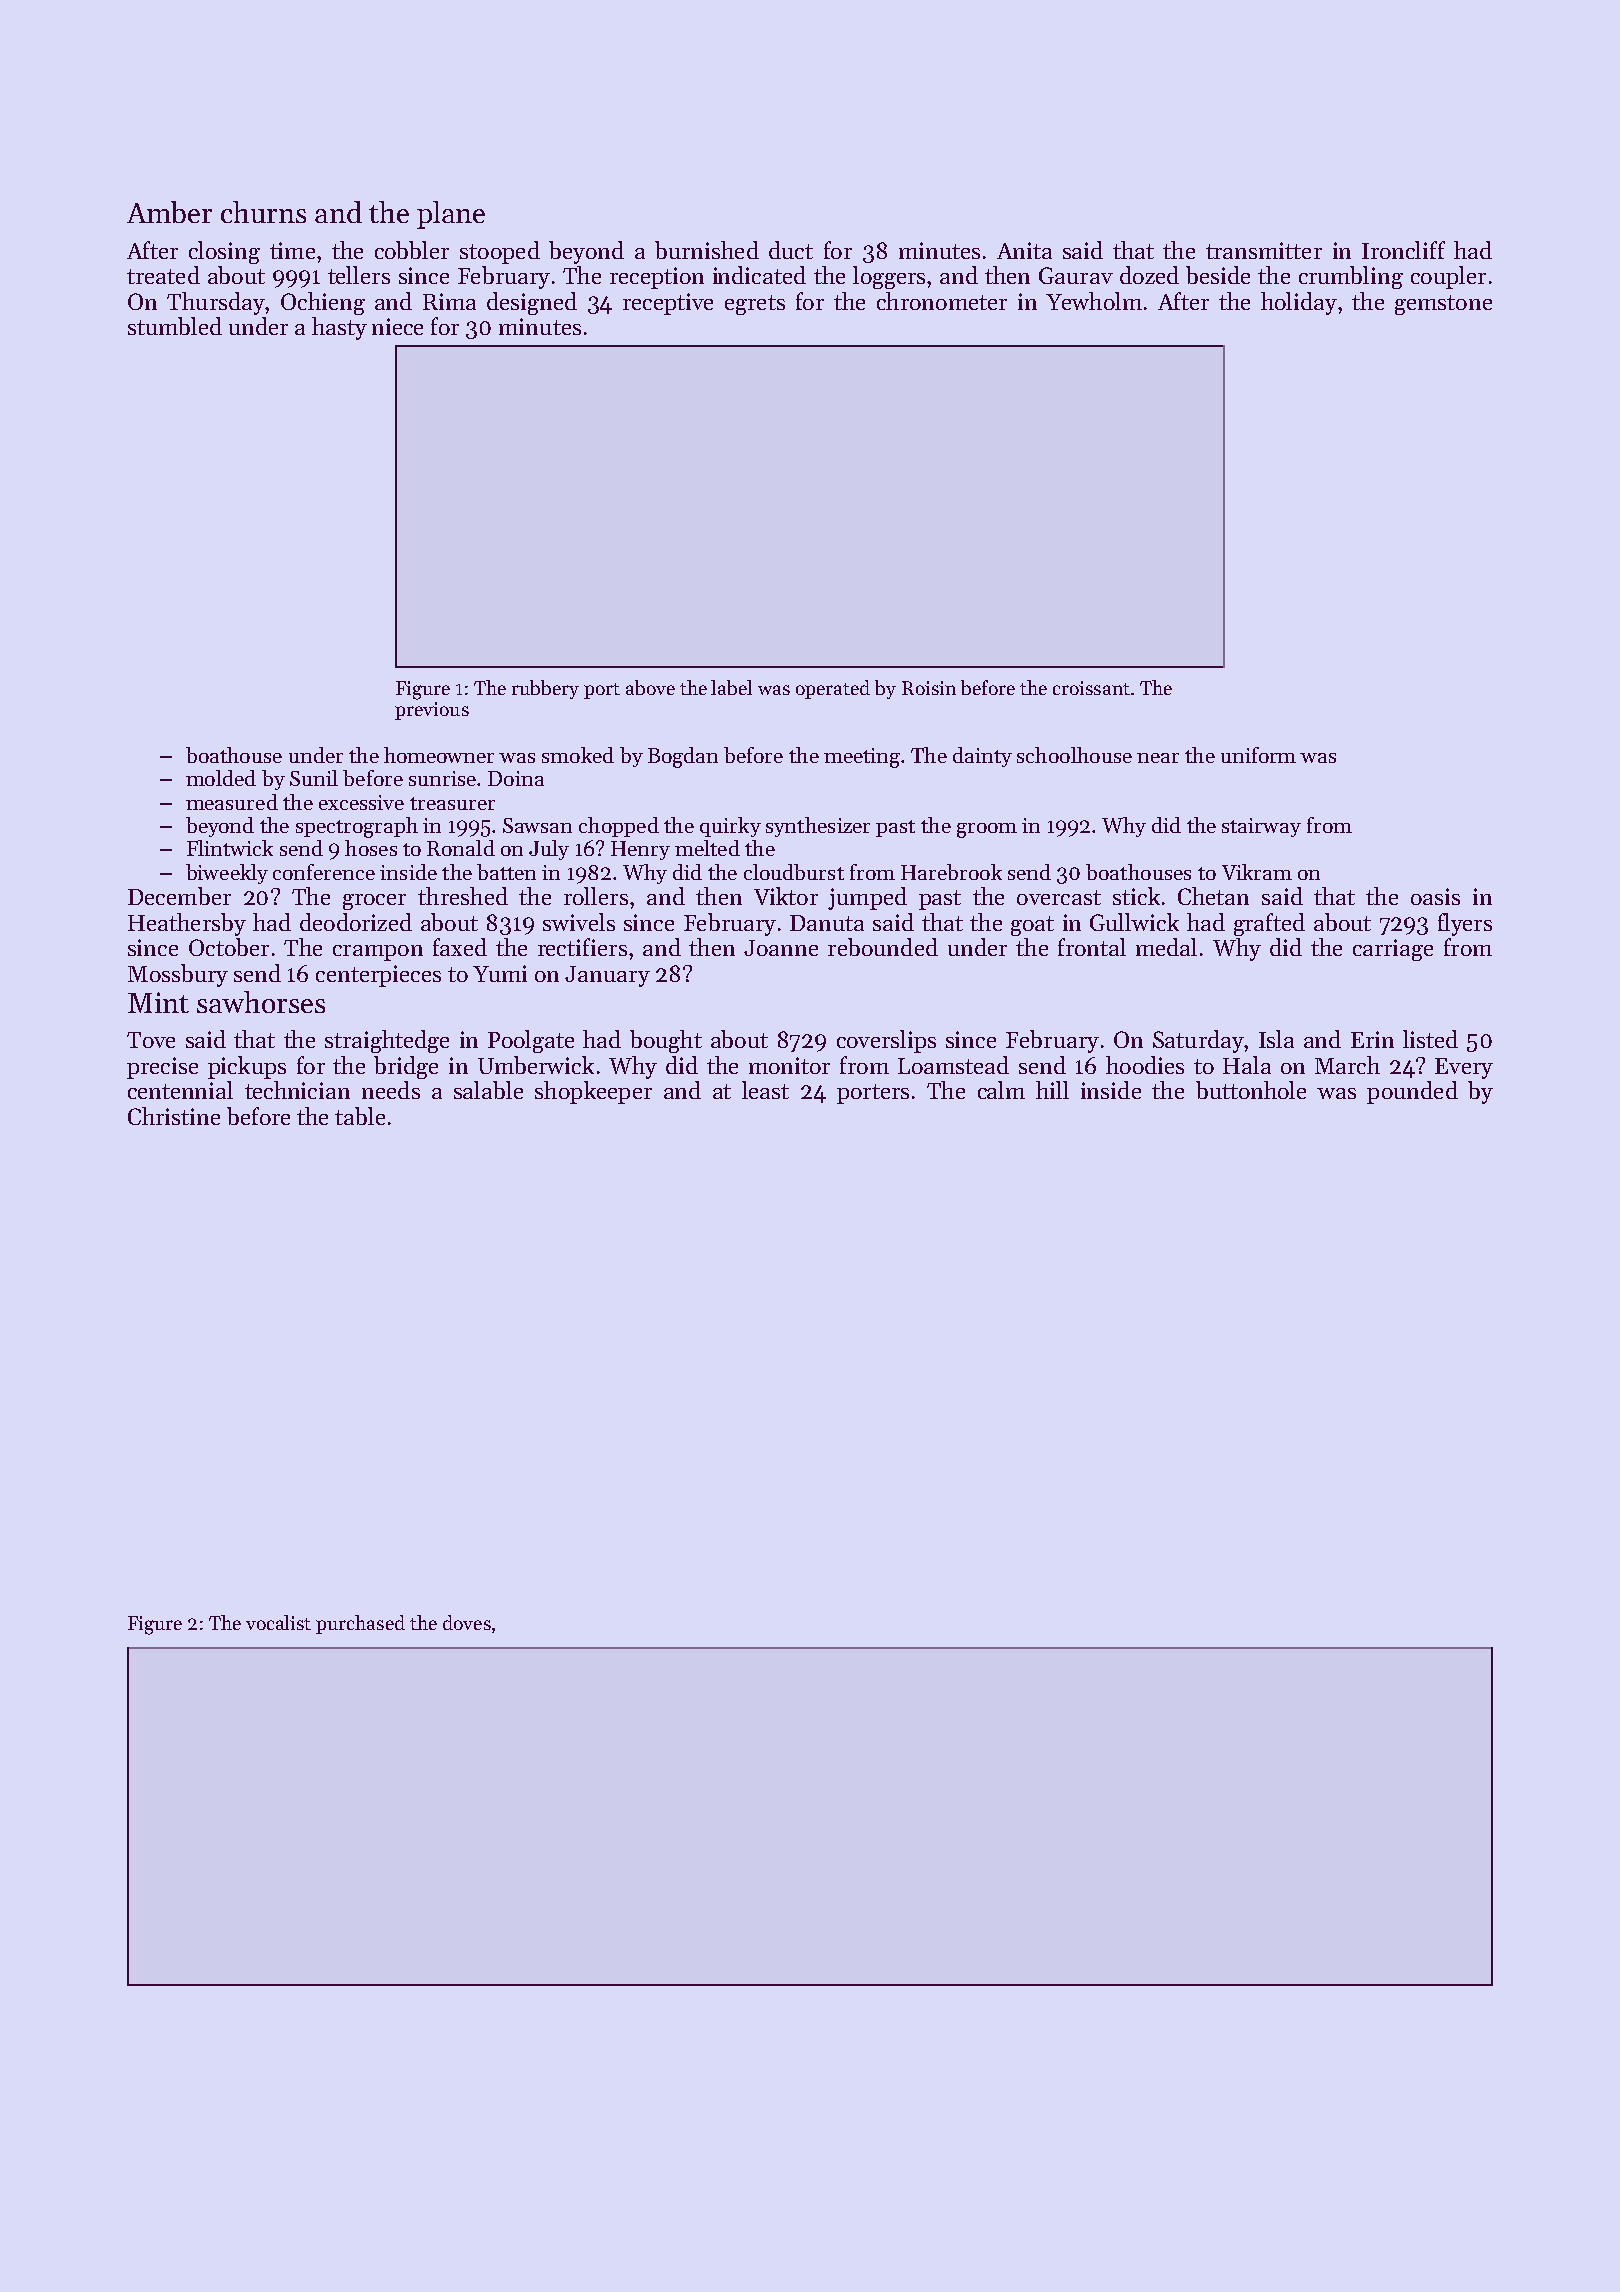 This screenshot has height=2292, width=1620. Describe the element at coordinates (278, 1622) in the screenshot. I see `vocalist` at that location.
